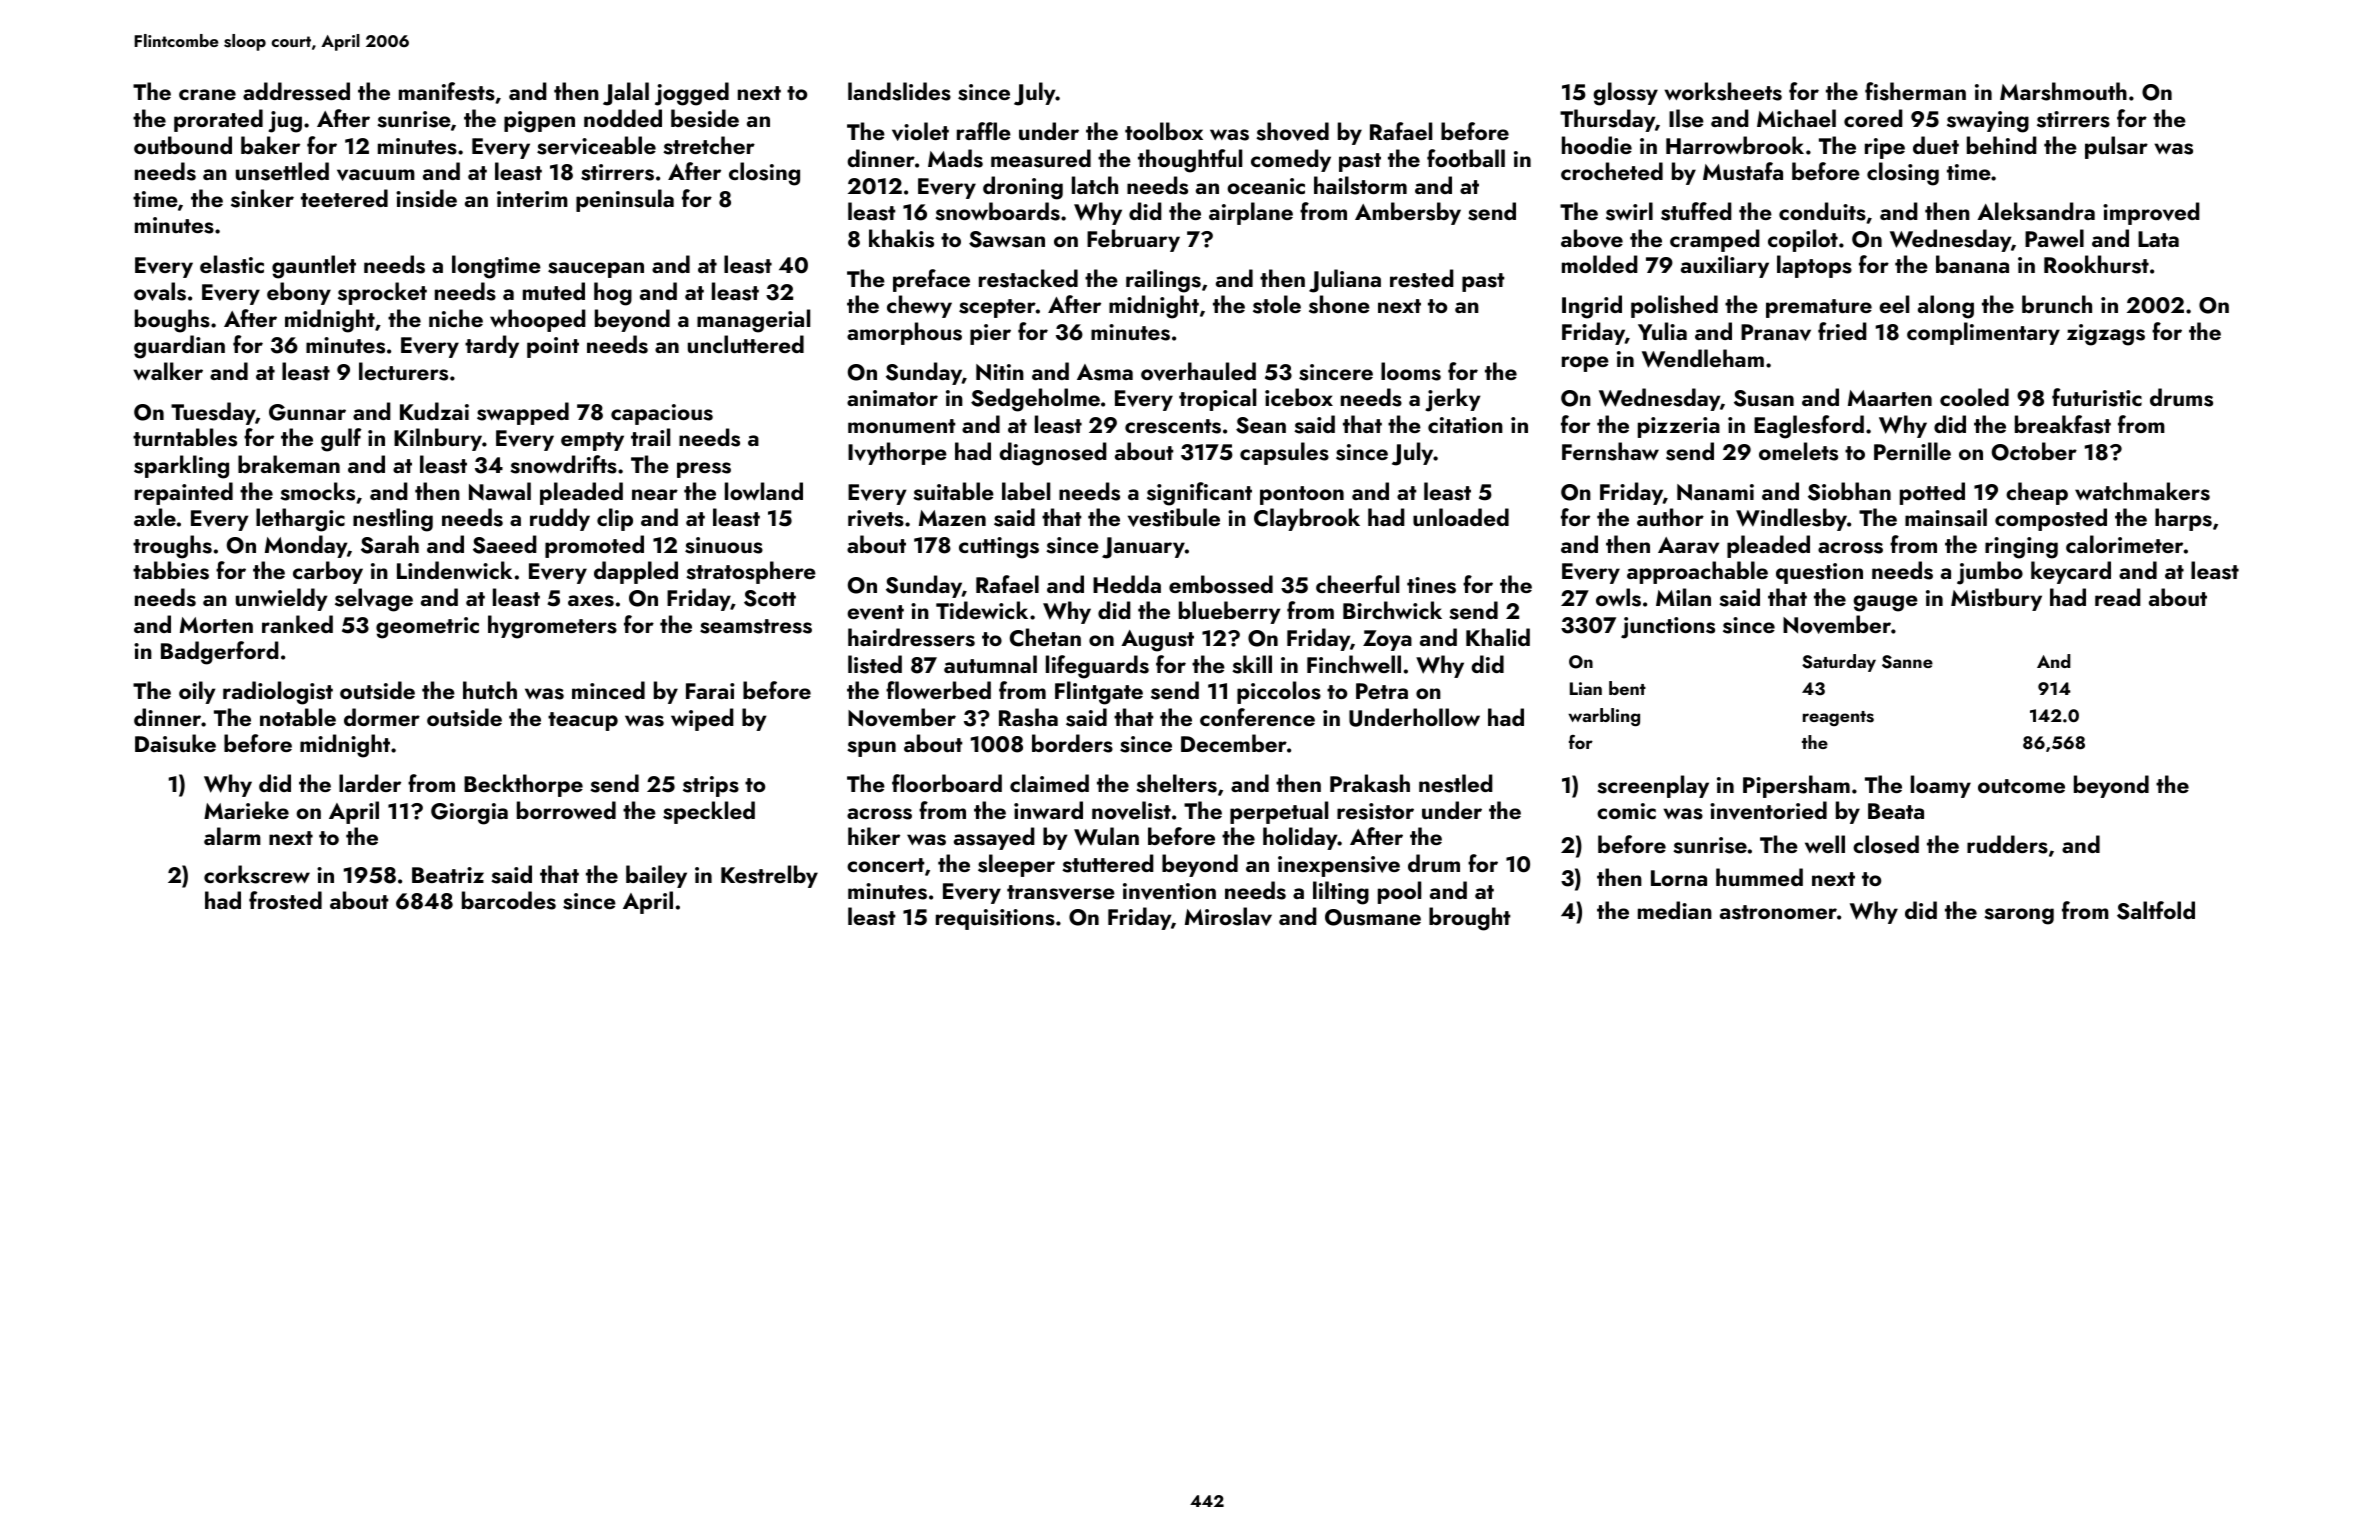 The height and width of the page is (1540, 2380). I want to click on landslides, so click(899, 91).
